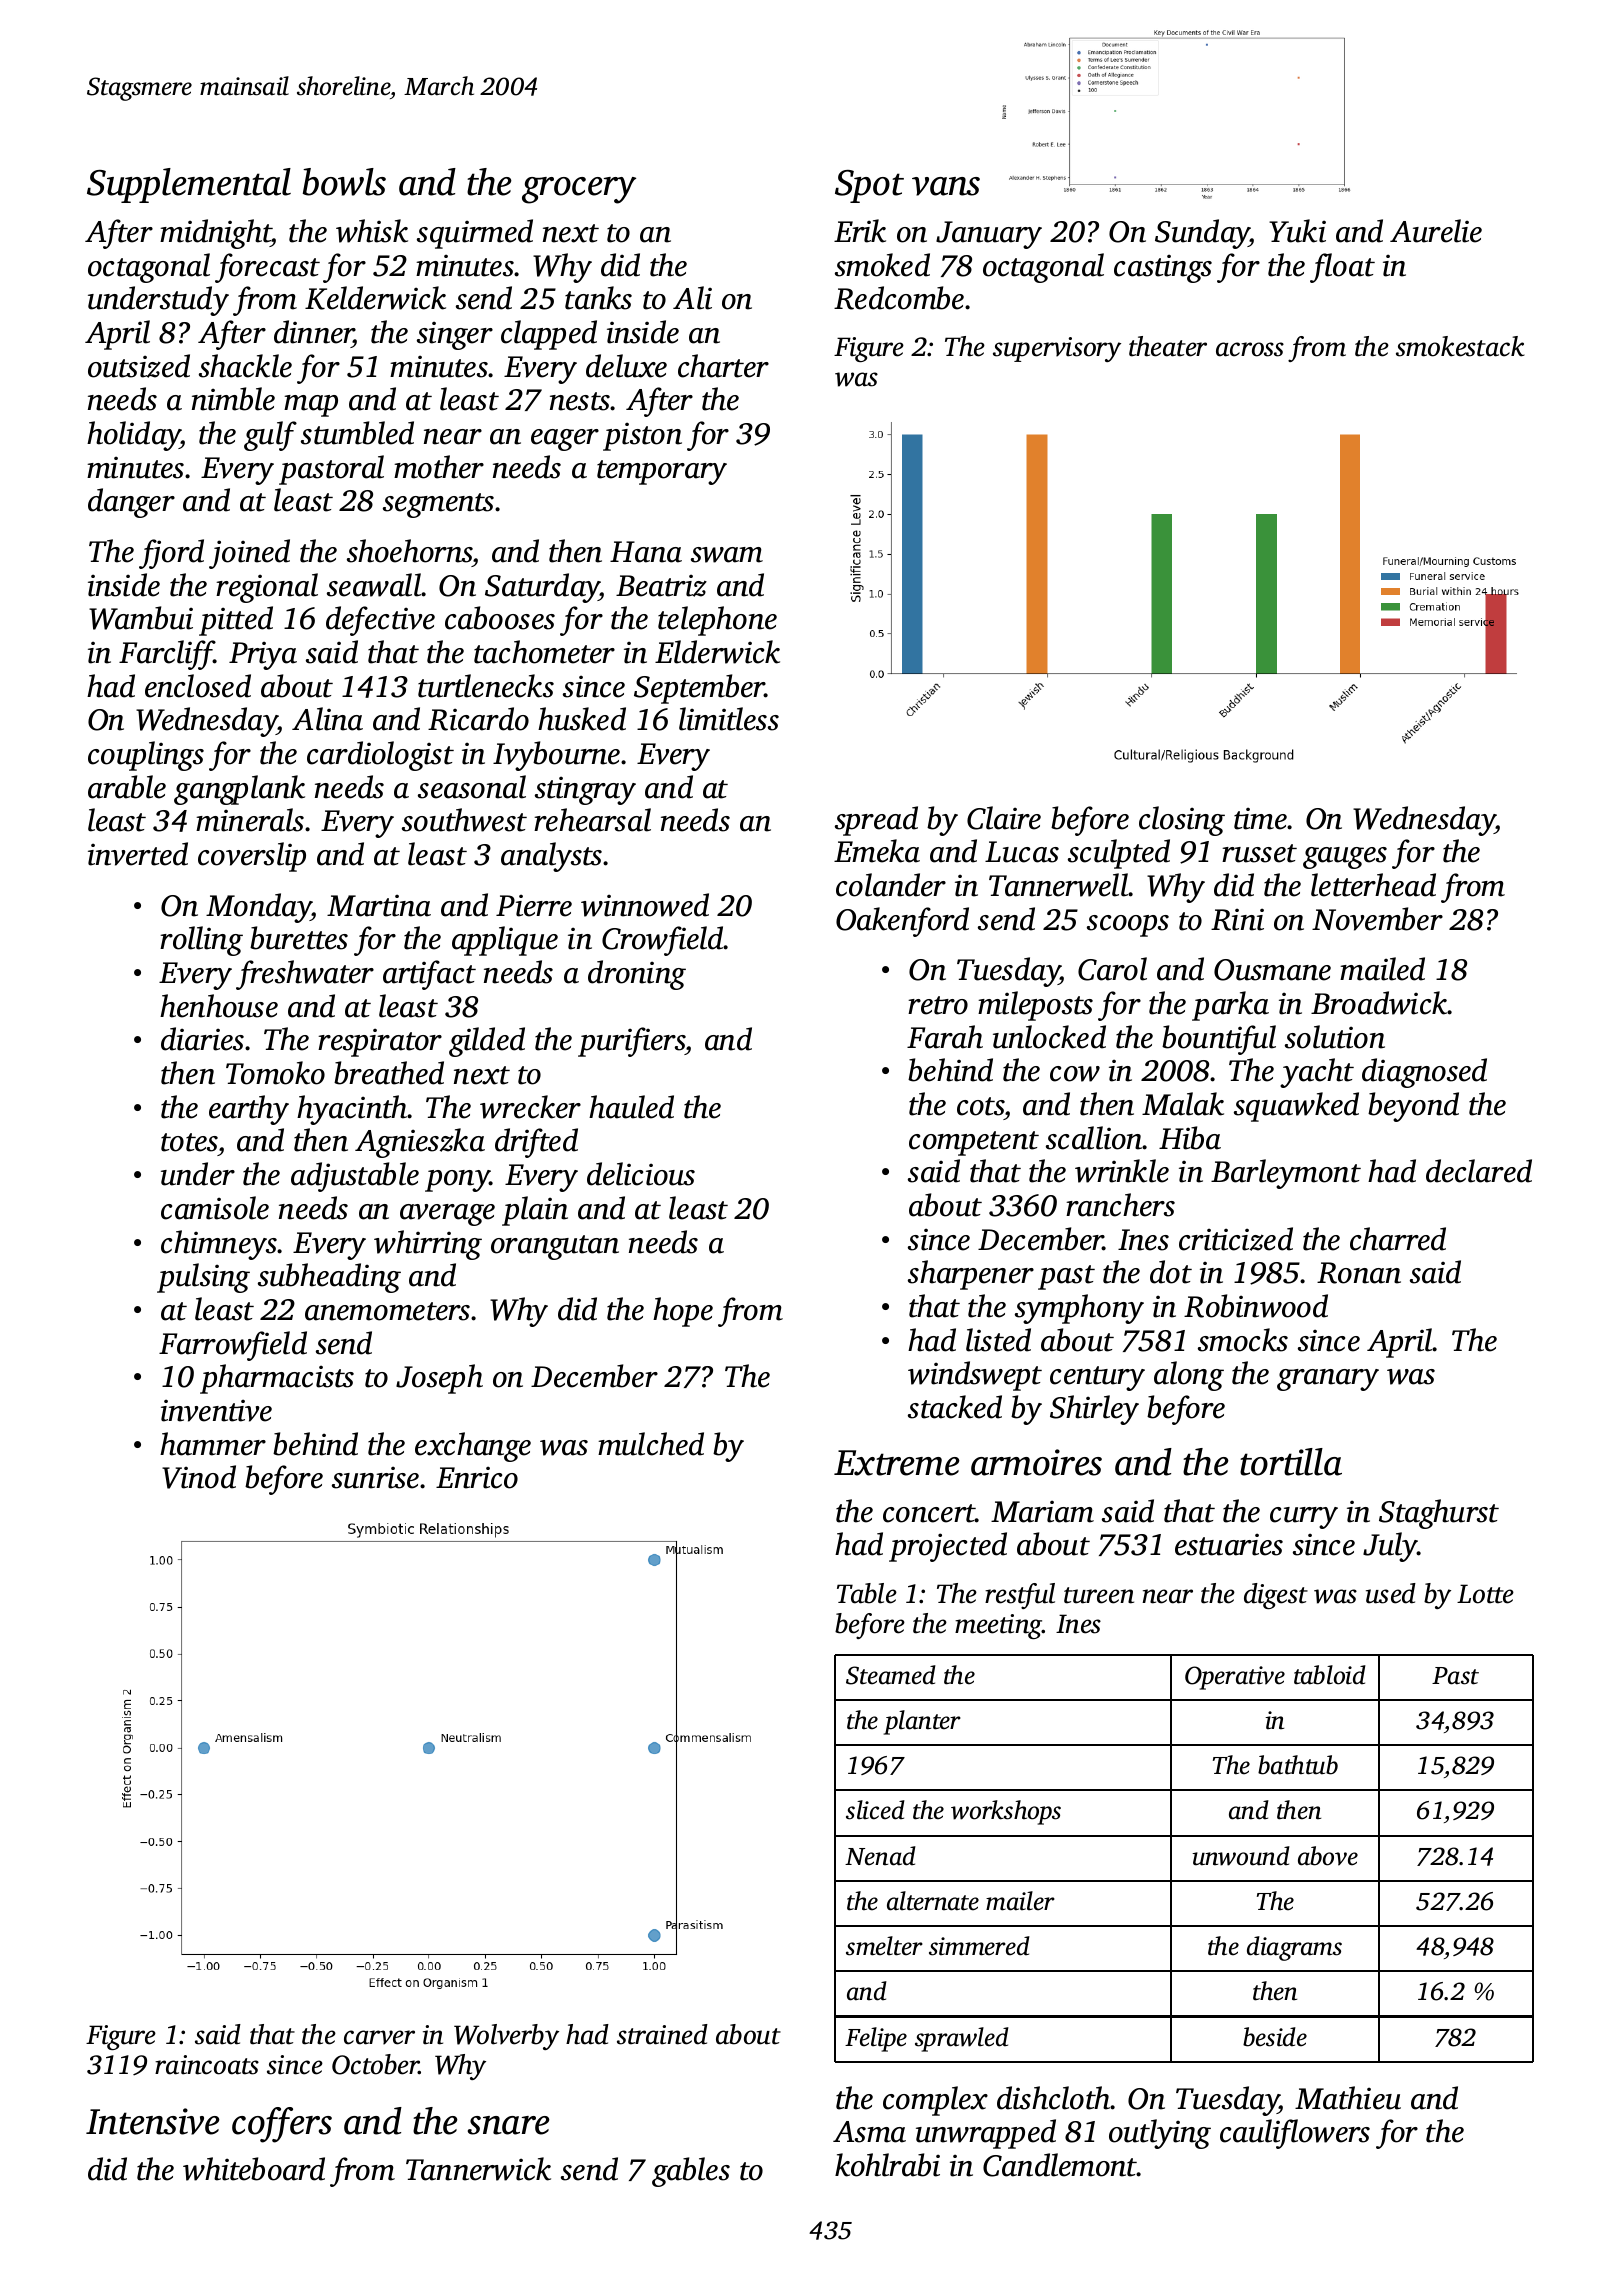 The width and height of the document is (1620, 2292). Describe the element at coordinates (1328, 1856) in the document. I see `above` at that location.
